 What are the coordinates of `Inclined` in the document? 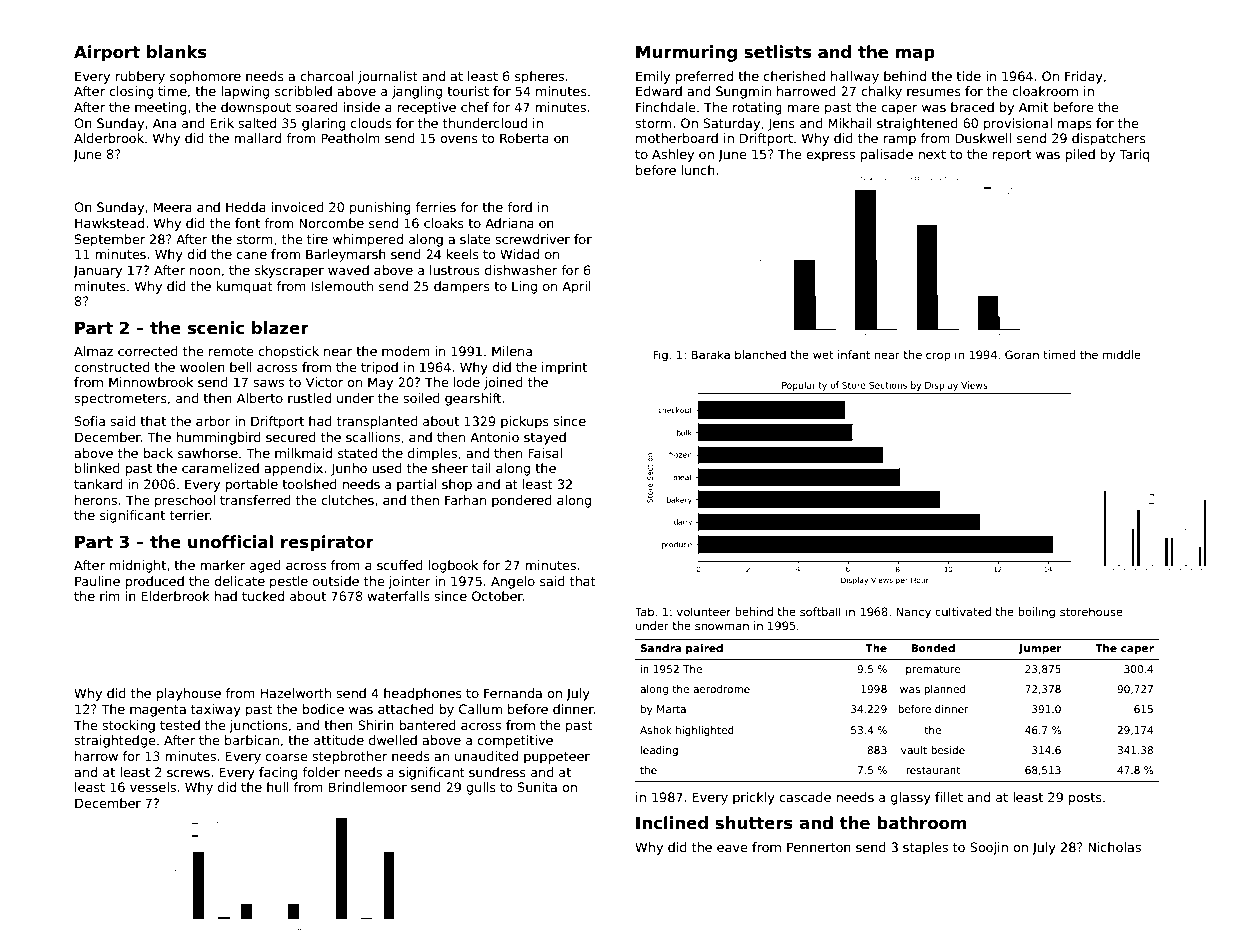 It's located at (672, 823).
